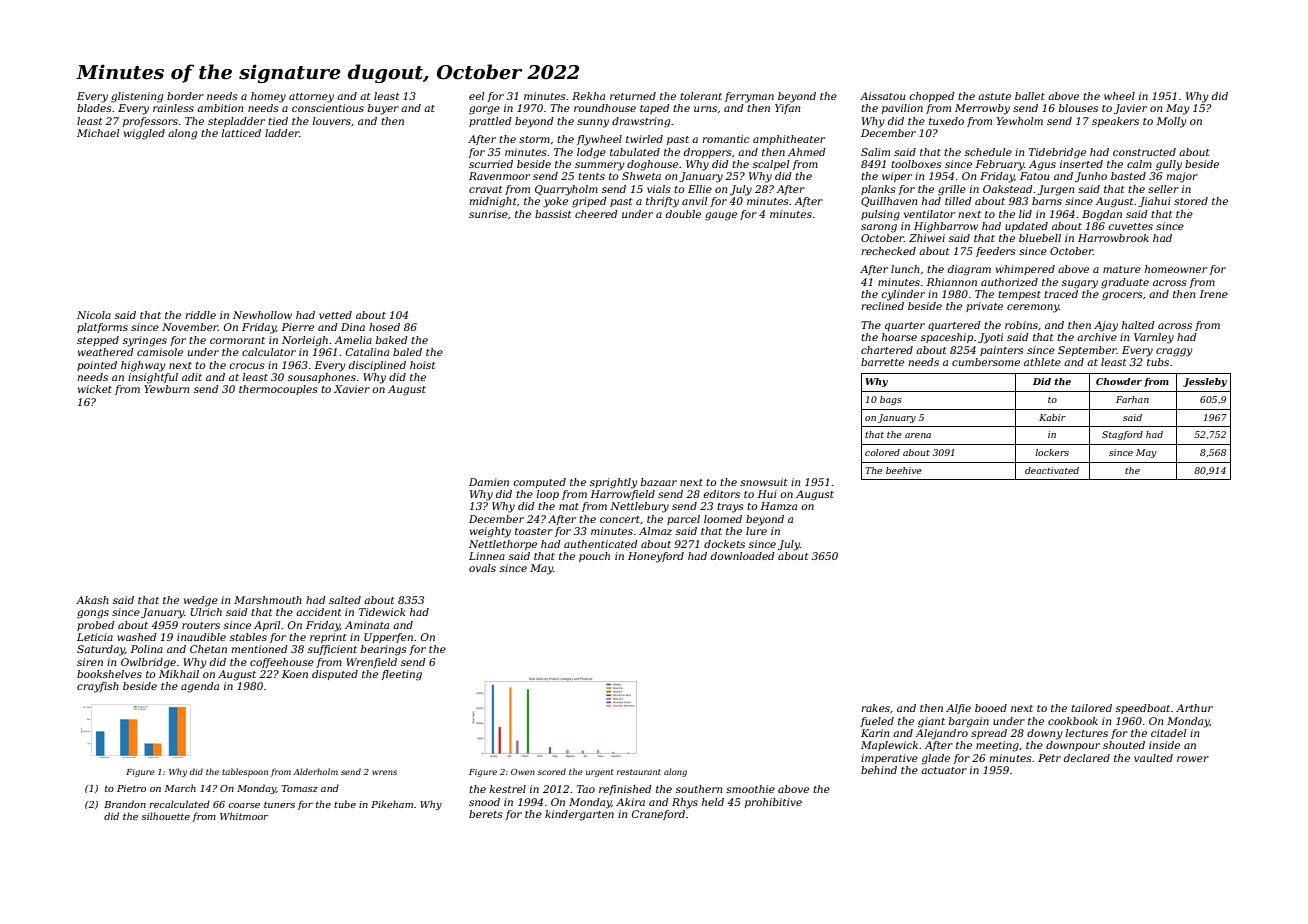  What do you see at coordinates (586, 789) in the page?
I see `Tao` at bounding box center [586, 789].
